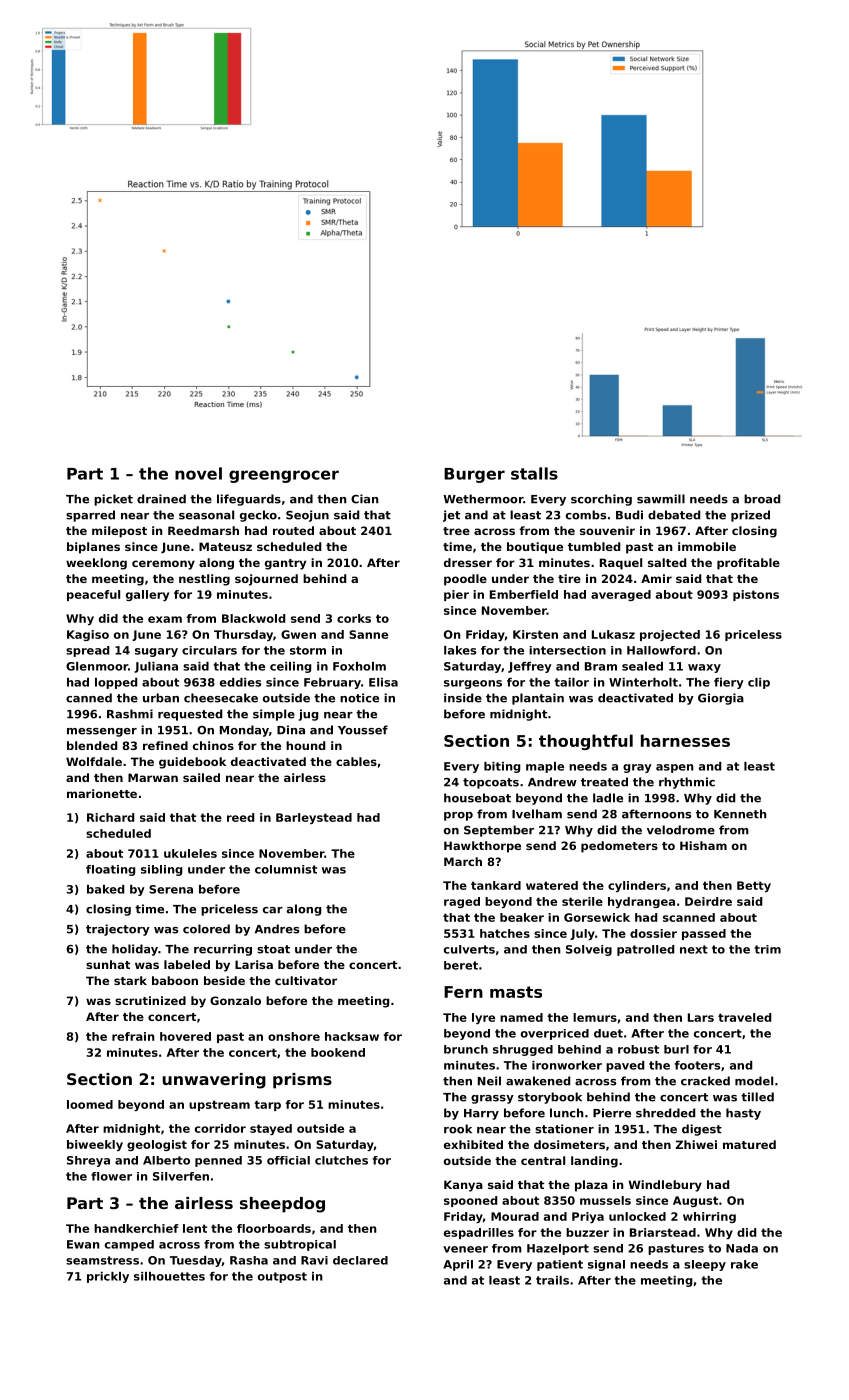 Image resolution: width=849 pixels, height=1400 pixels. Describe the element at coordinates (352, 1036) in the image. I see `hacksaw` at that location.
